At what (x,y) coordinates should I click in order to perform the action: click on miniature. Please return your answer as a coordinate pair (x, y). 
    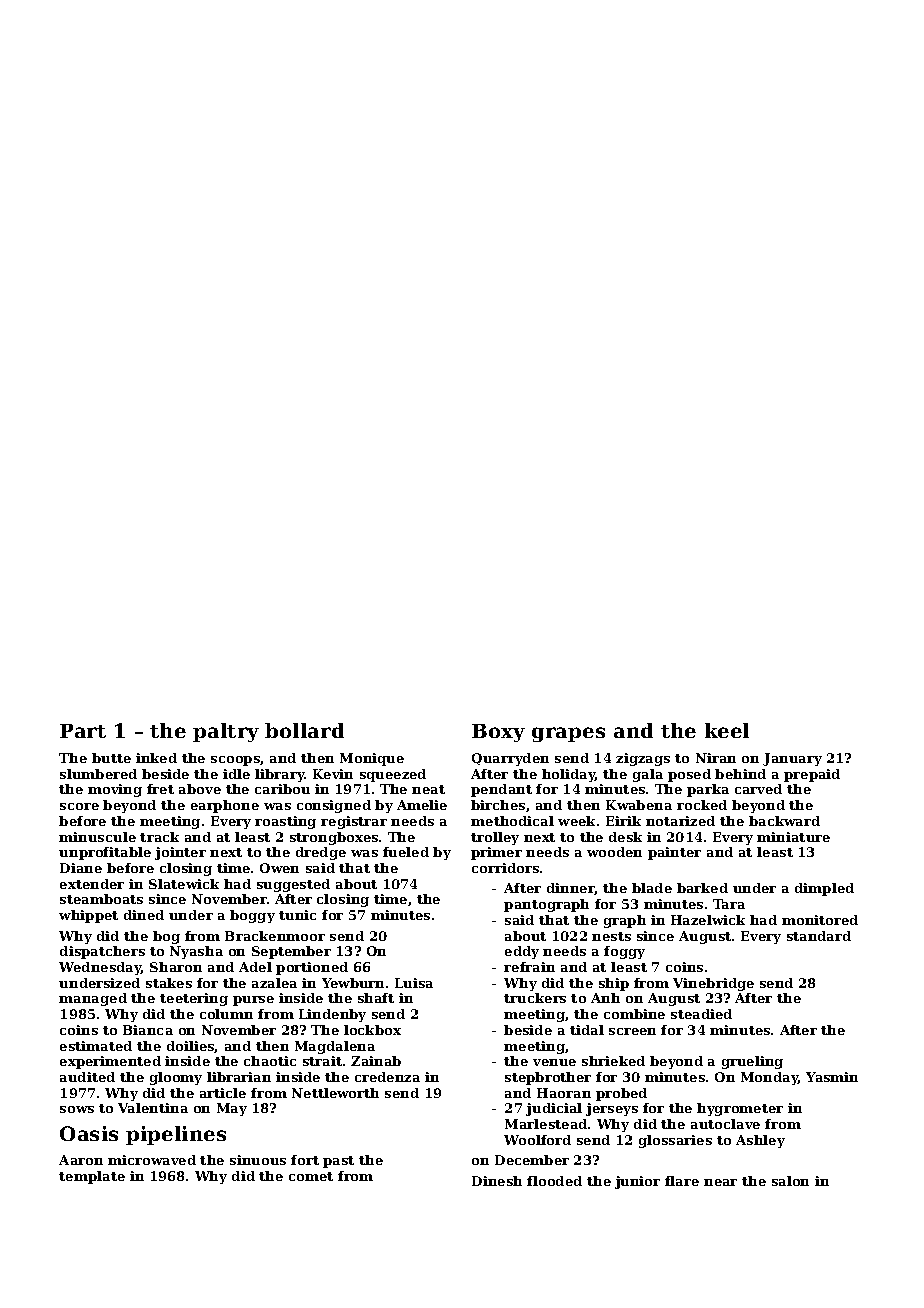
    Looking at the image, I should click on (793, 837).
